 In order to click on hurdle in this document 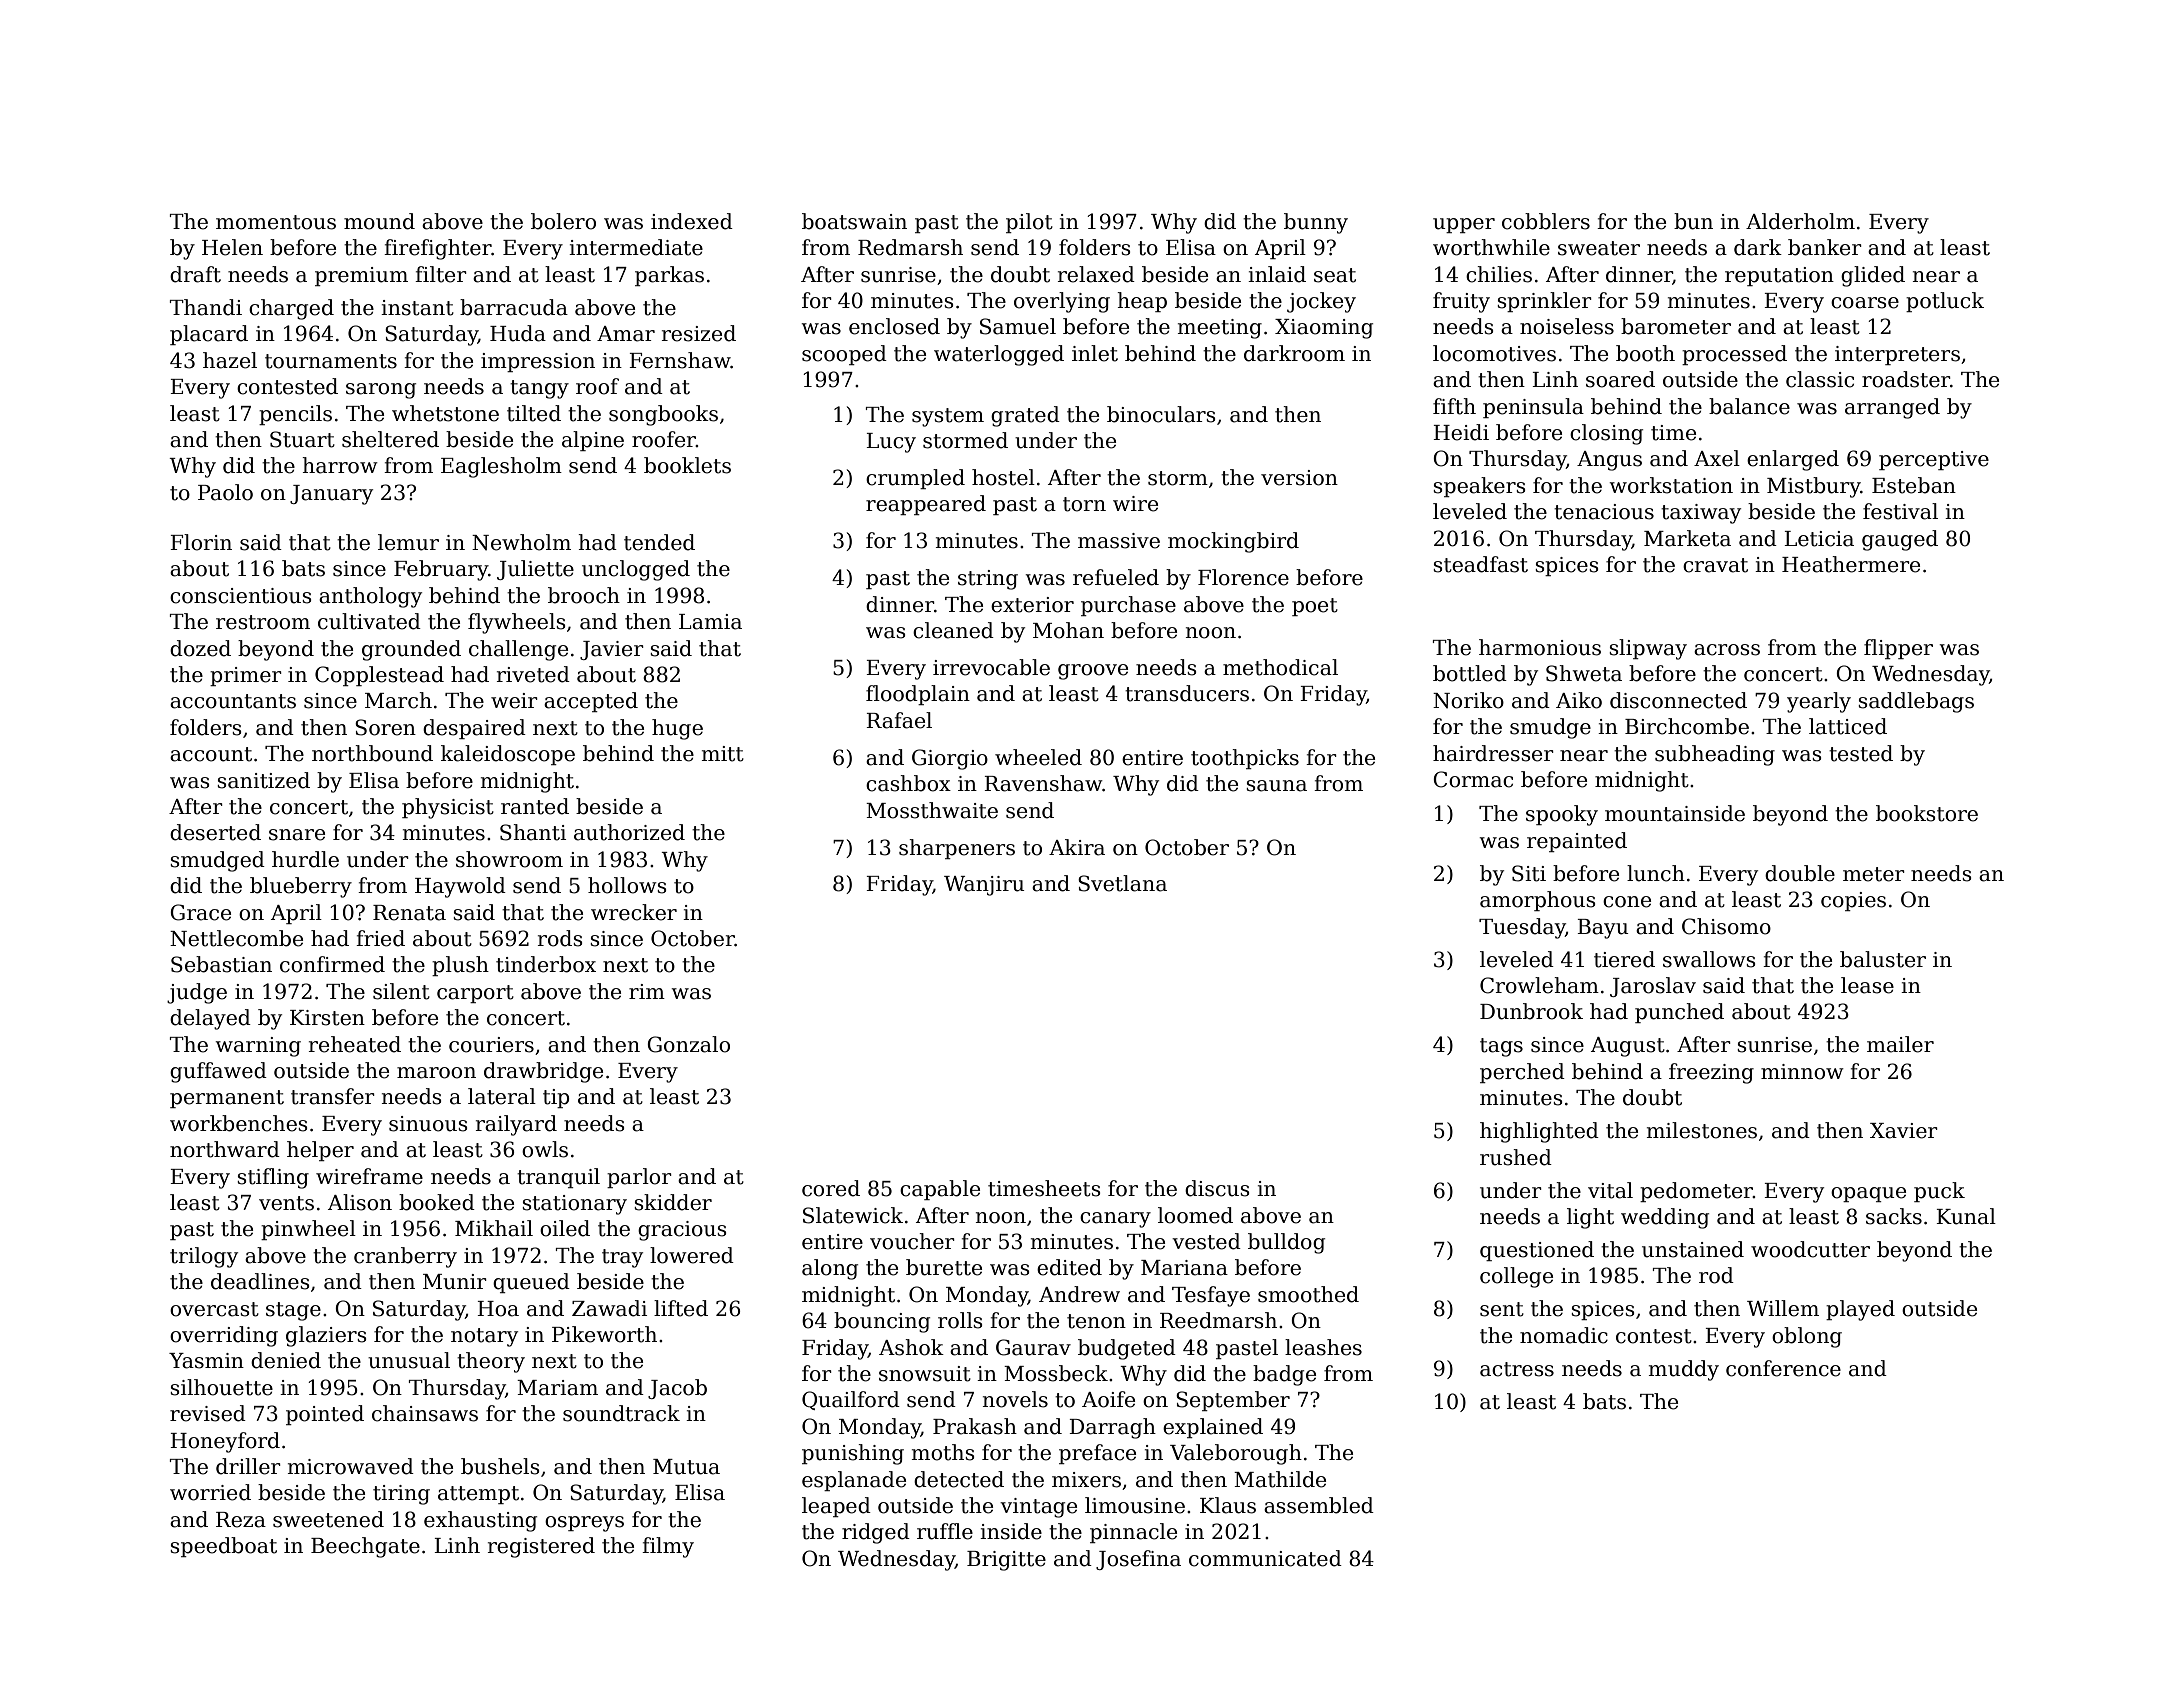, I will do `click(305, 859)`.
